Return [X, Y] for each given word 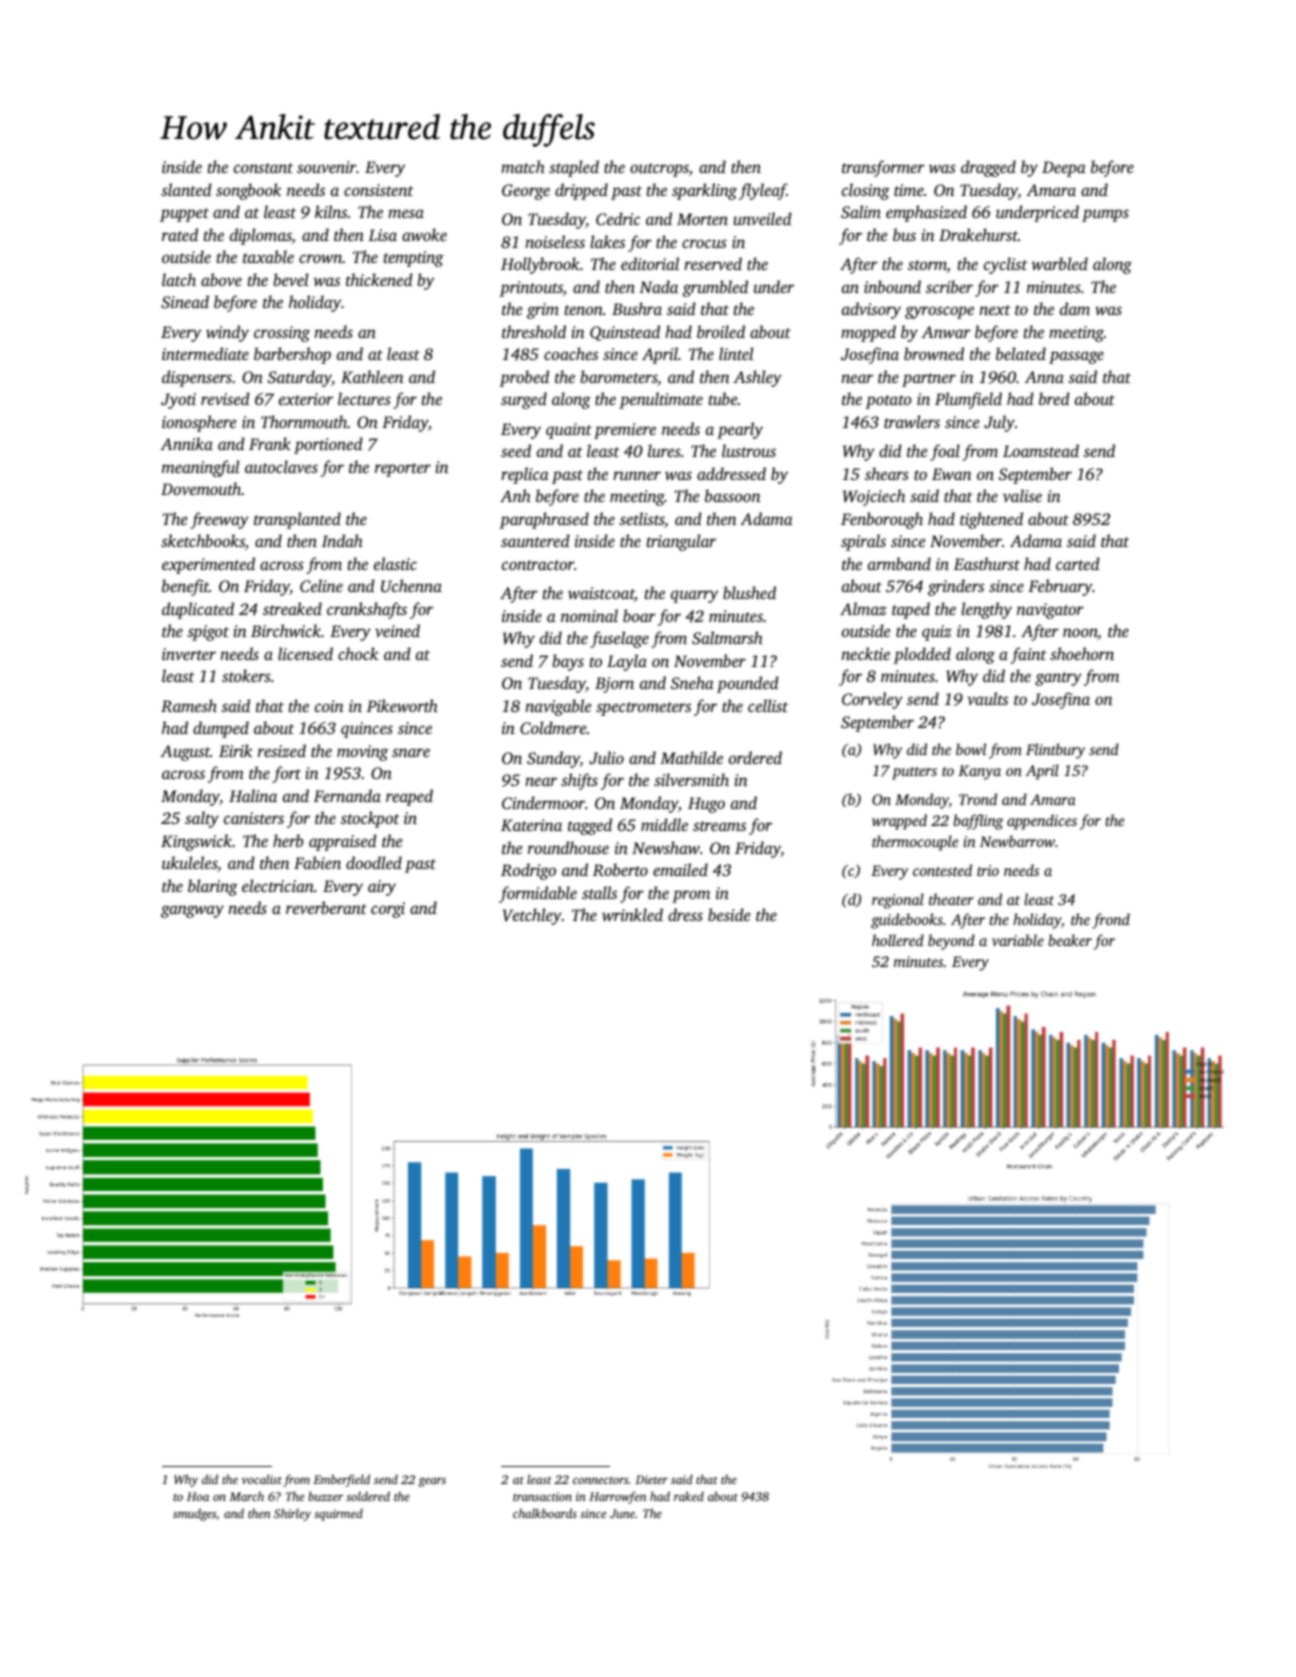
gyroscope [939, 312]
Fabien [317, 862]
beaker [1070, 940]
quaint [569, 431]
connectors [601, 1480]
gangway [192, 911]
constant [263, 168]
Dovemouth [201, 488]
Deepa [1064, 169]
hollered [898, 940]
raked [689, 1496]
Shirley [292, 1514]
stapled [574, 168]
